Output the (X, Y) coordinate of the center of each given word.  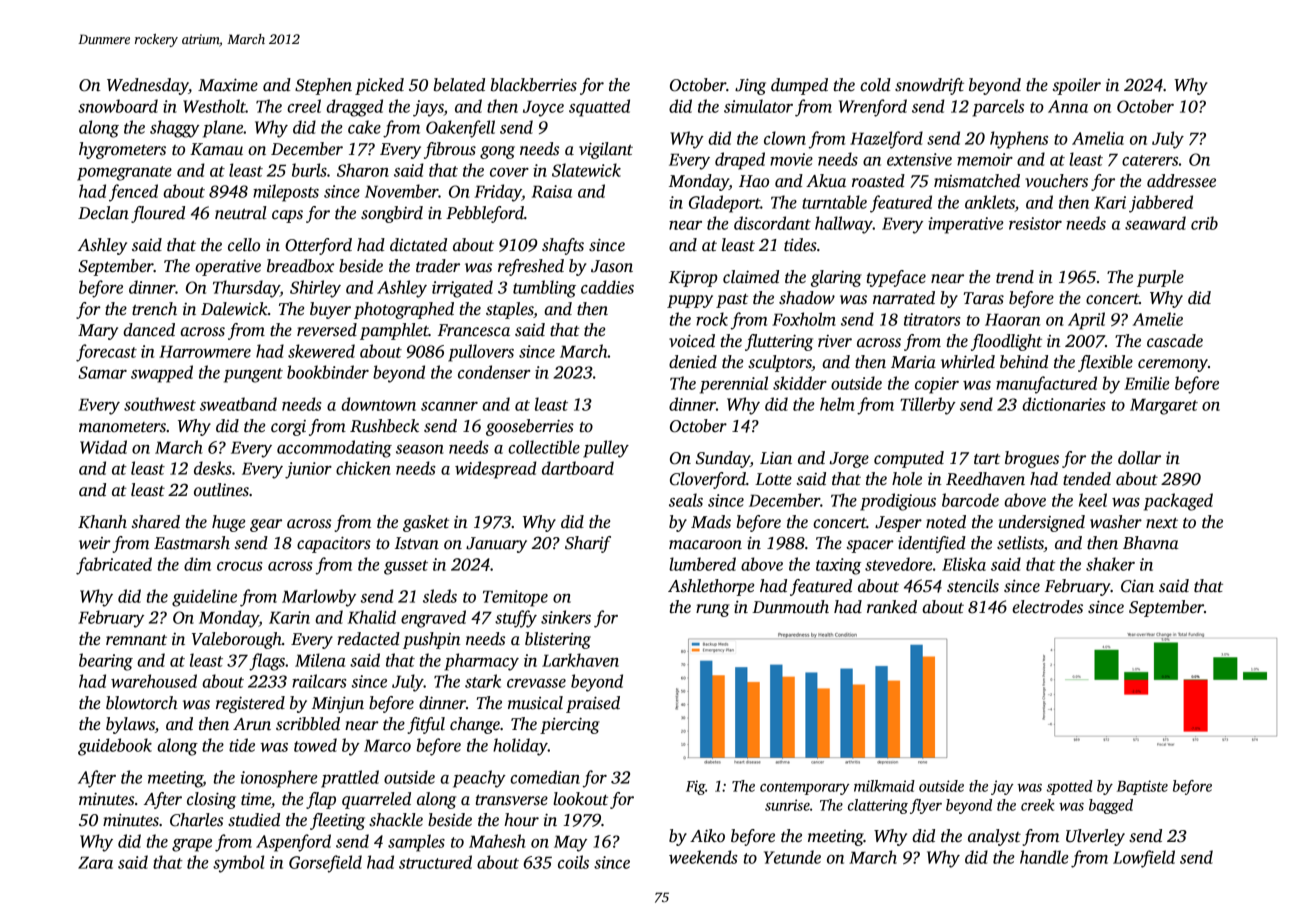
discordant (772, 223)
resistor (1035, 223)
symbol (238, 864)
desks (213, 468)
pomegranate (124, 173)
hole (907, 479)
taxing (839, 566)
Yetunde (792, 857)
